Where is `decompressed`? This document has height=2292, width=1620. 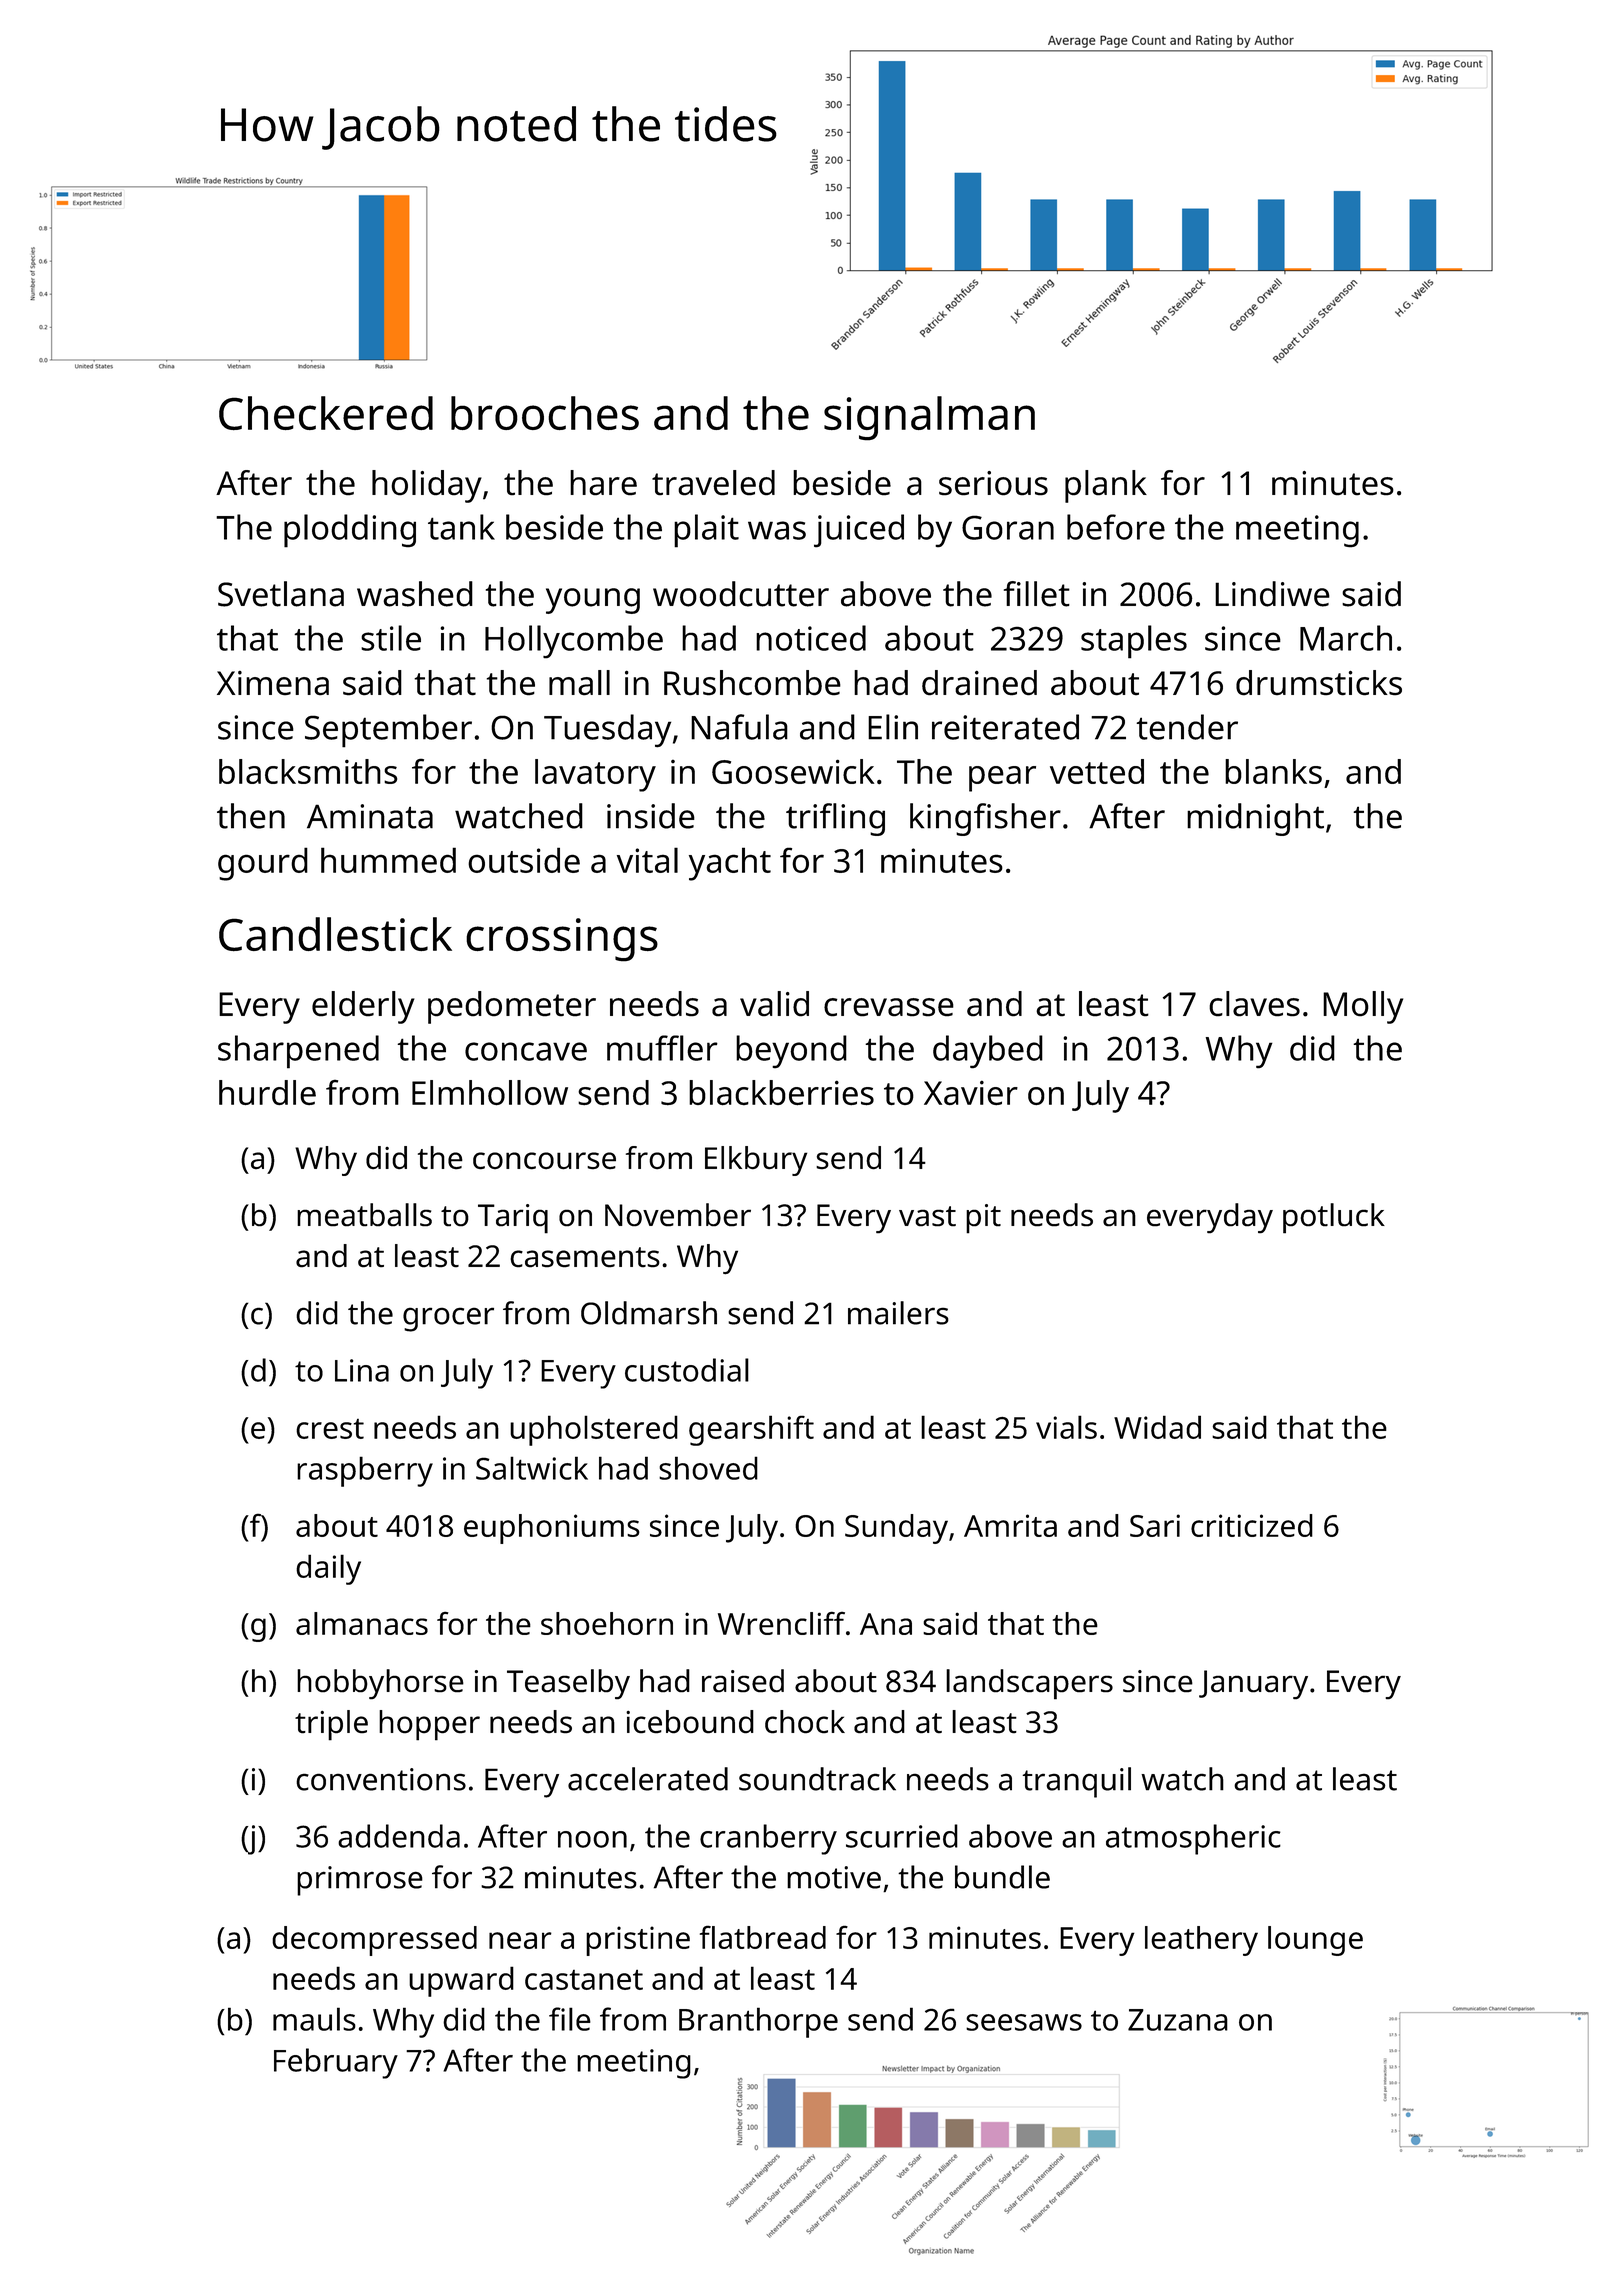
decompressed is located at coordinates (374, 1941).
